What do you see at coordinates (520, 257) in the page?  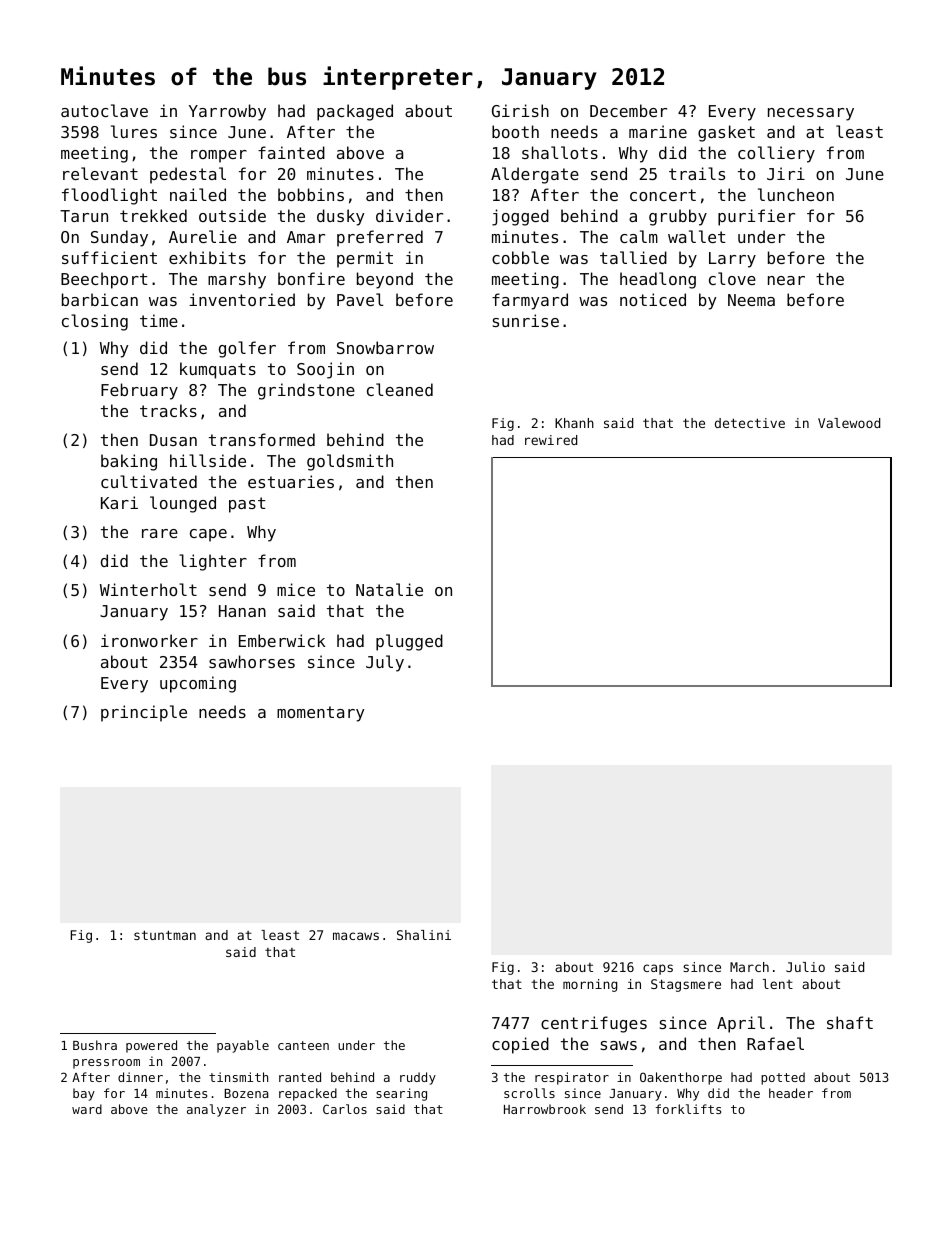 I see `cobble` at bounding box center [520, 257].
